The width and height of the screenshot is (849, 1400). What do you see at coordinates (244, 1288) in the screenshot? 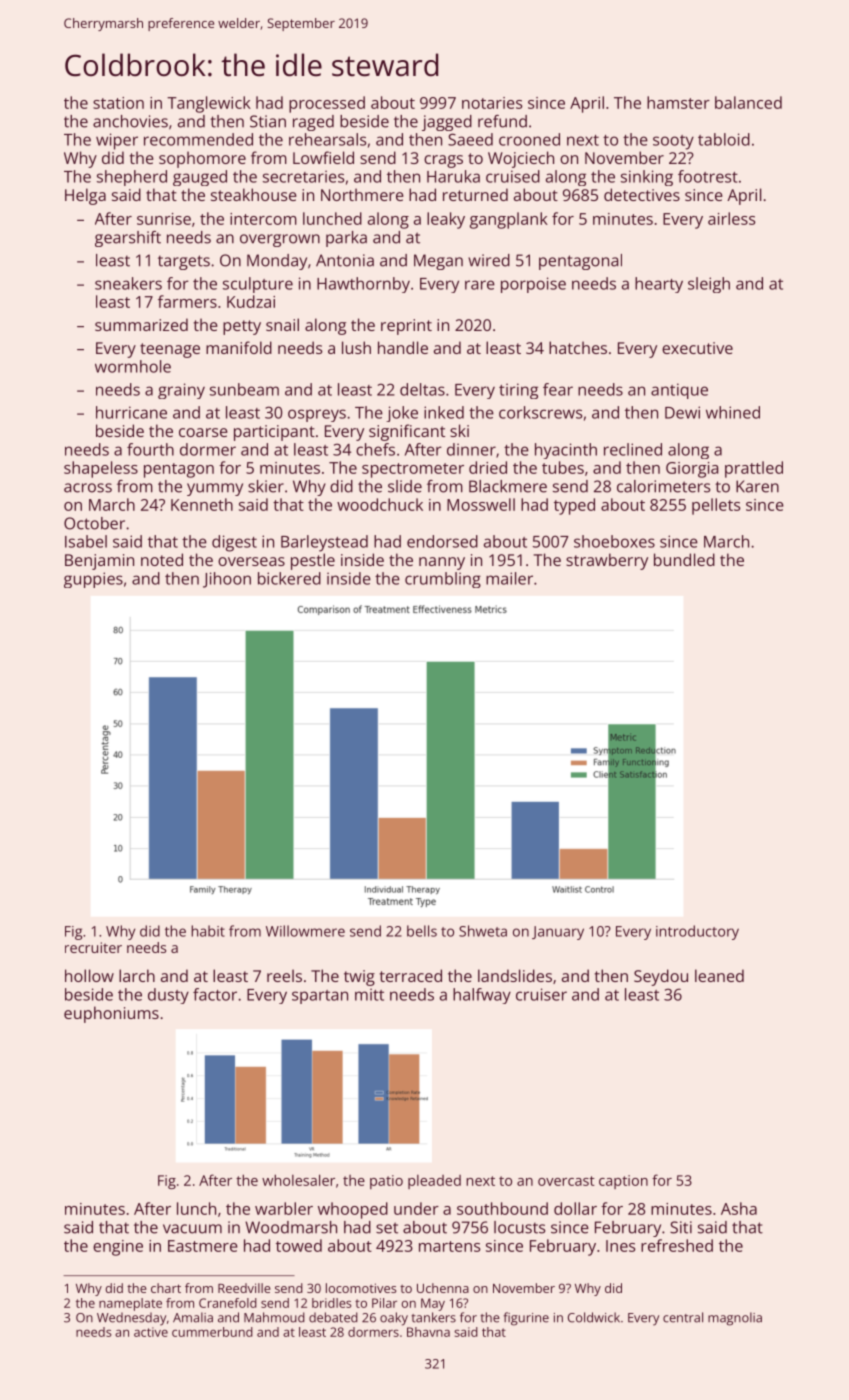
I see `Reedville` at bounding box center [244, 1288].
